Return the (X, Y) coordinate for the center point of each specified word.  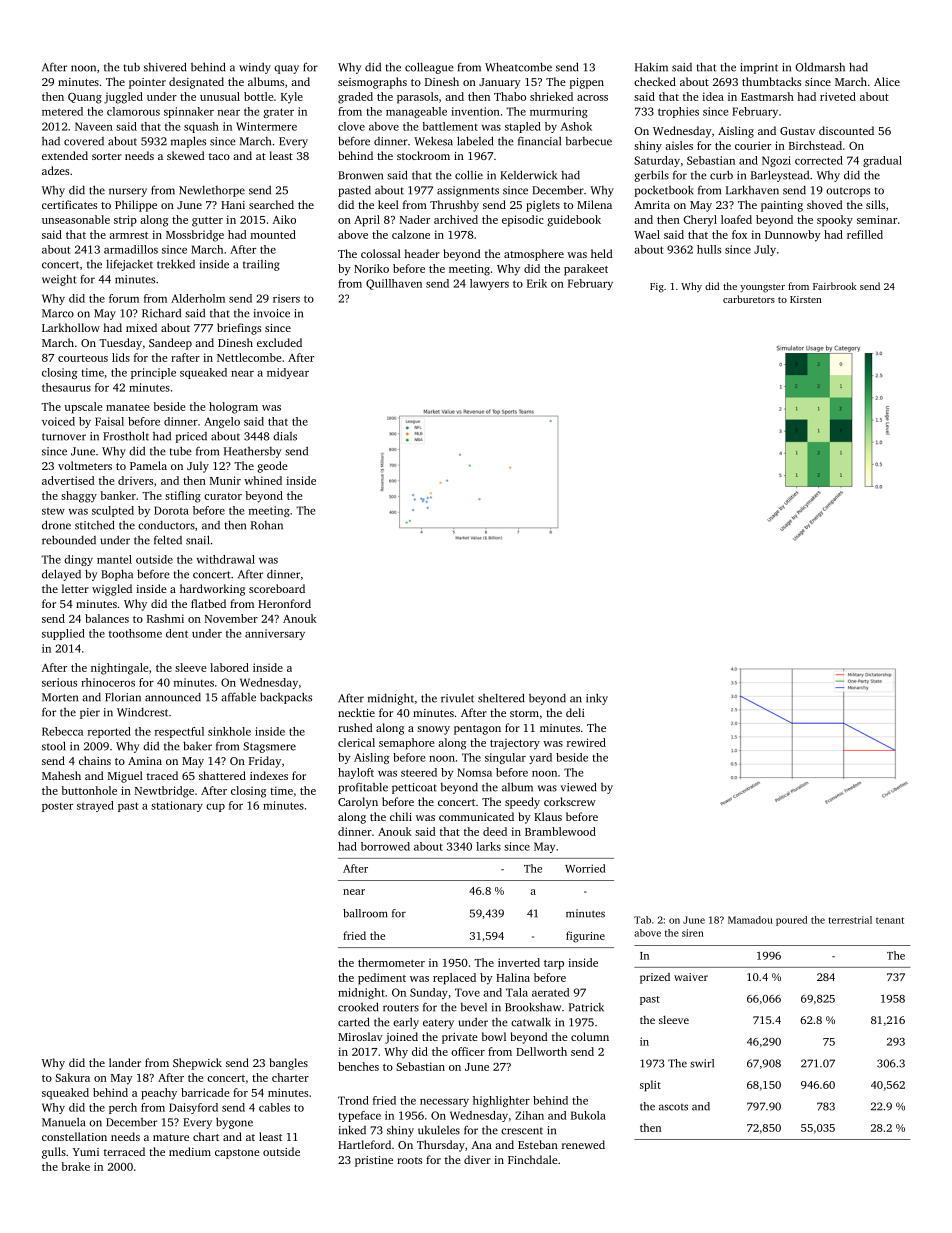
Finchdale (533, 1159)
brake (75, 1166)
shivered (165, 67)
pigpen (587, 83)
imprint (759, 68)
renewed (583, 1144)
